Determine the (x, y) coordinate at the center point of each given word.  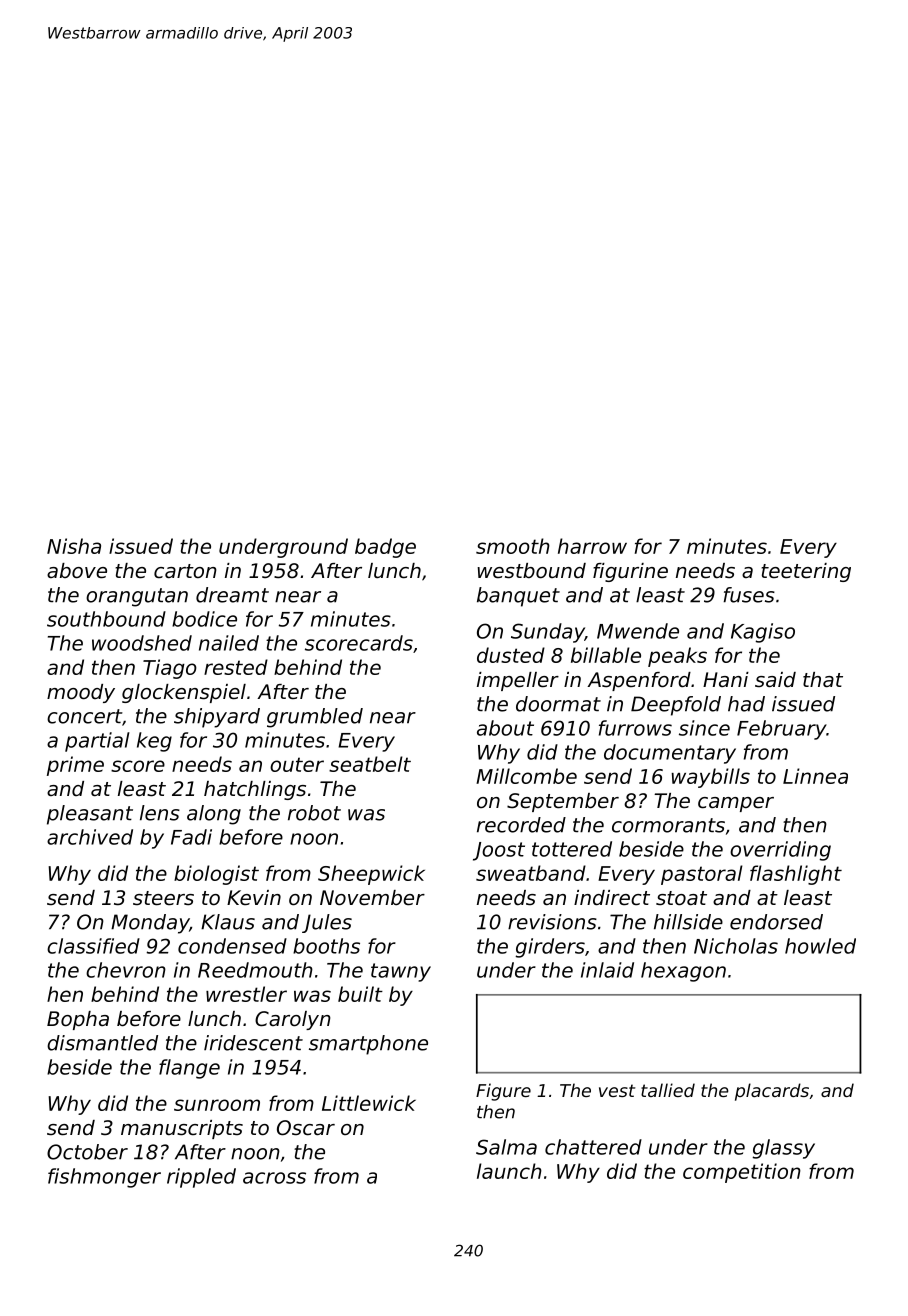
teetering (806, 572)
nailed (229, 643)
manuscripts (182, 1129)
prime (75, 766)
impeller (518, 681)
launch (509, 1171)
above (77, 571)
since (704, 728)
